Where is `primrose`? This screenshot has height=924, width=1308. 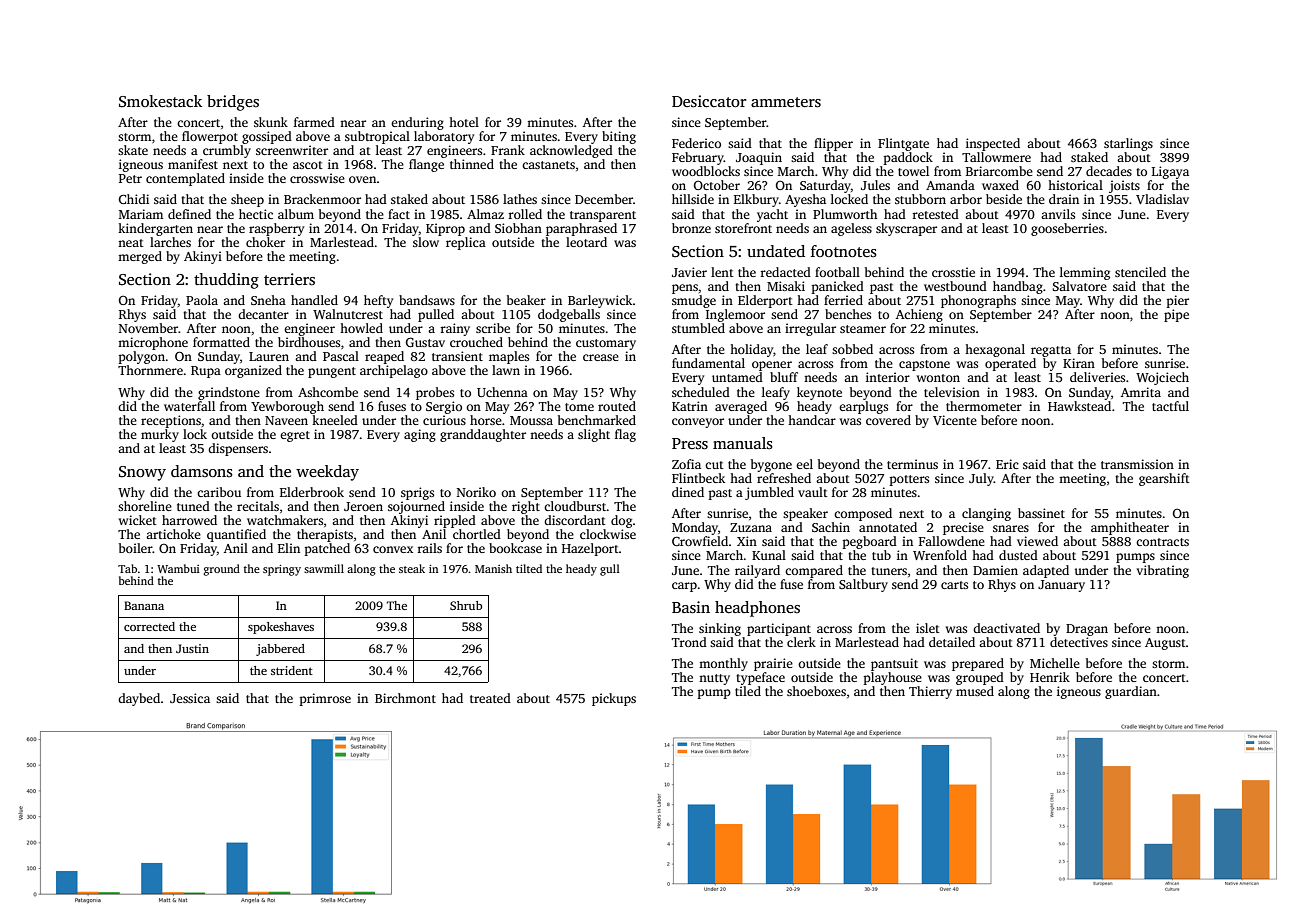 primrose is located at coordinates (325, 699).
